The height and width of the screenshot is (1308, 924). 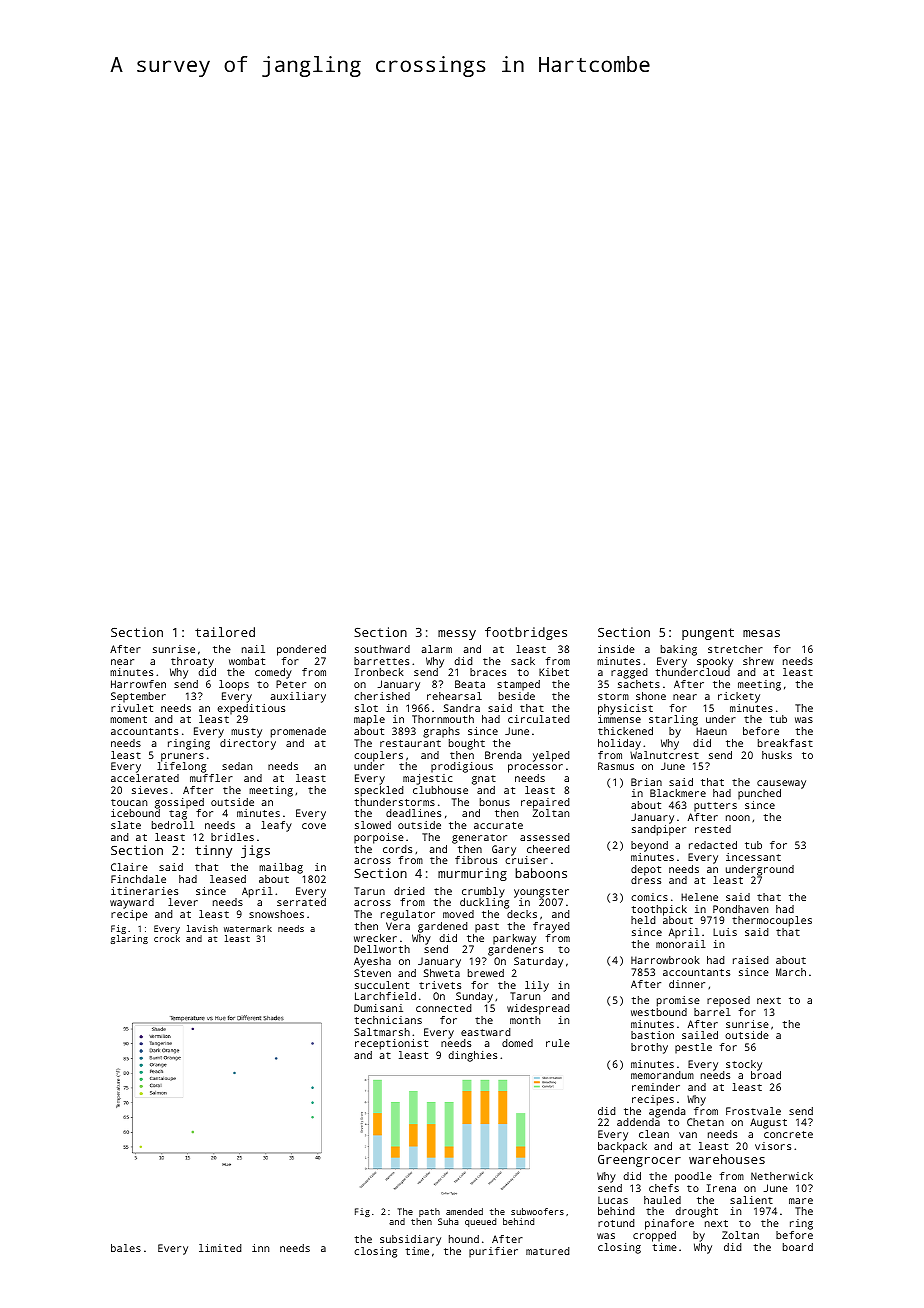 What do you see at coordinates (457, 635) in the screenshot?
I see `messy` at bounding box center [457, 635].
